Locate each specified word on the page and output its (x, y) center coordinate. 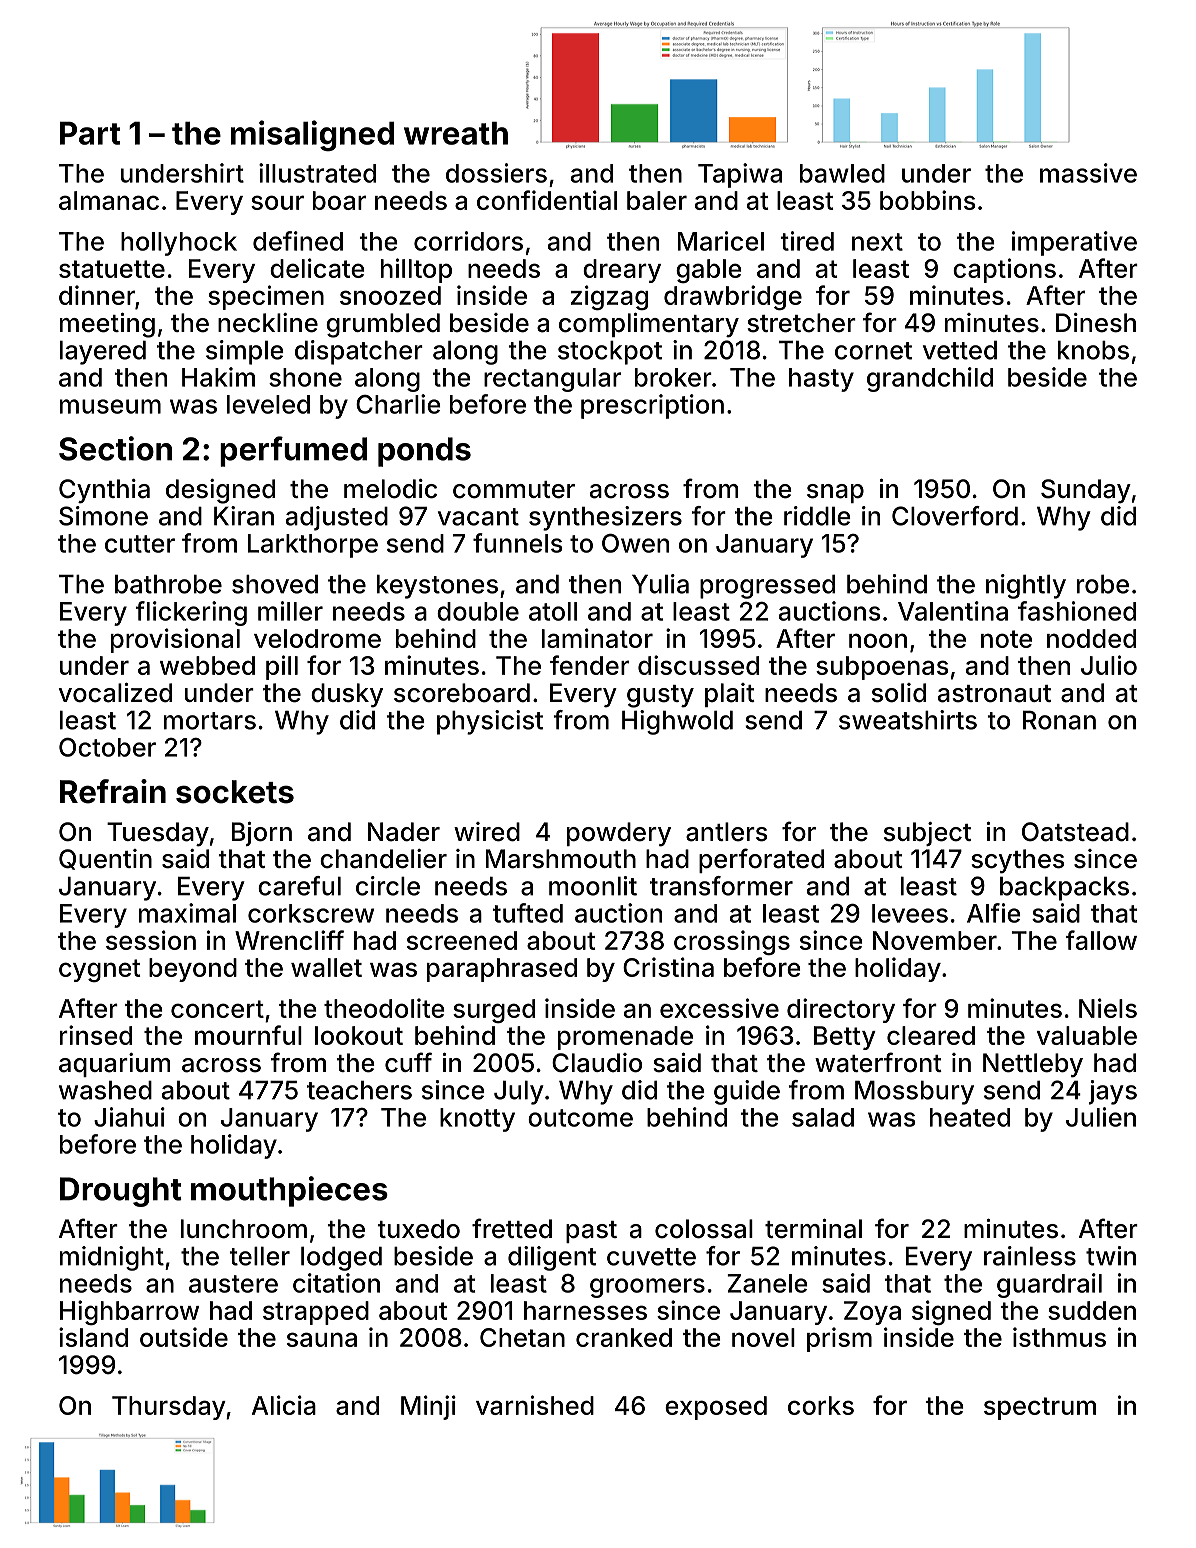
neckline (268, 323)
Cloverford (955, 516)
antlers (726, 832)
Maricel (721, 241)
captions (1004, 270)
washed (105, 1090)
